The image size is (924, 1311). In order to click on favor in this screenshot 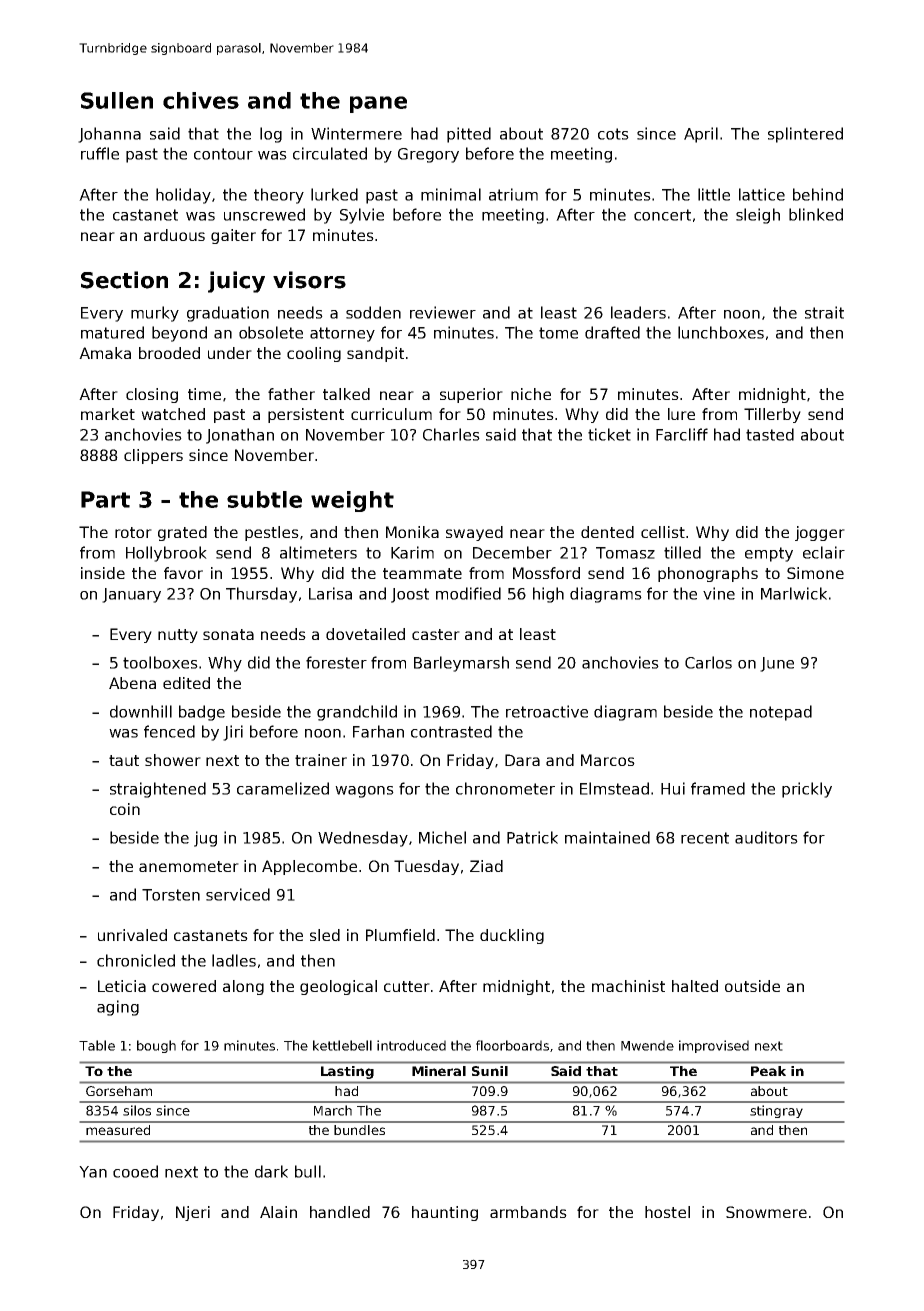, I will do `click(183, 573)`.
